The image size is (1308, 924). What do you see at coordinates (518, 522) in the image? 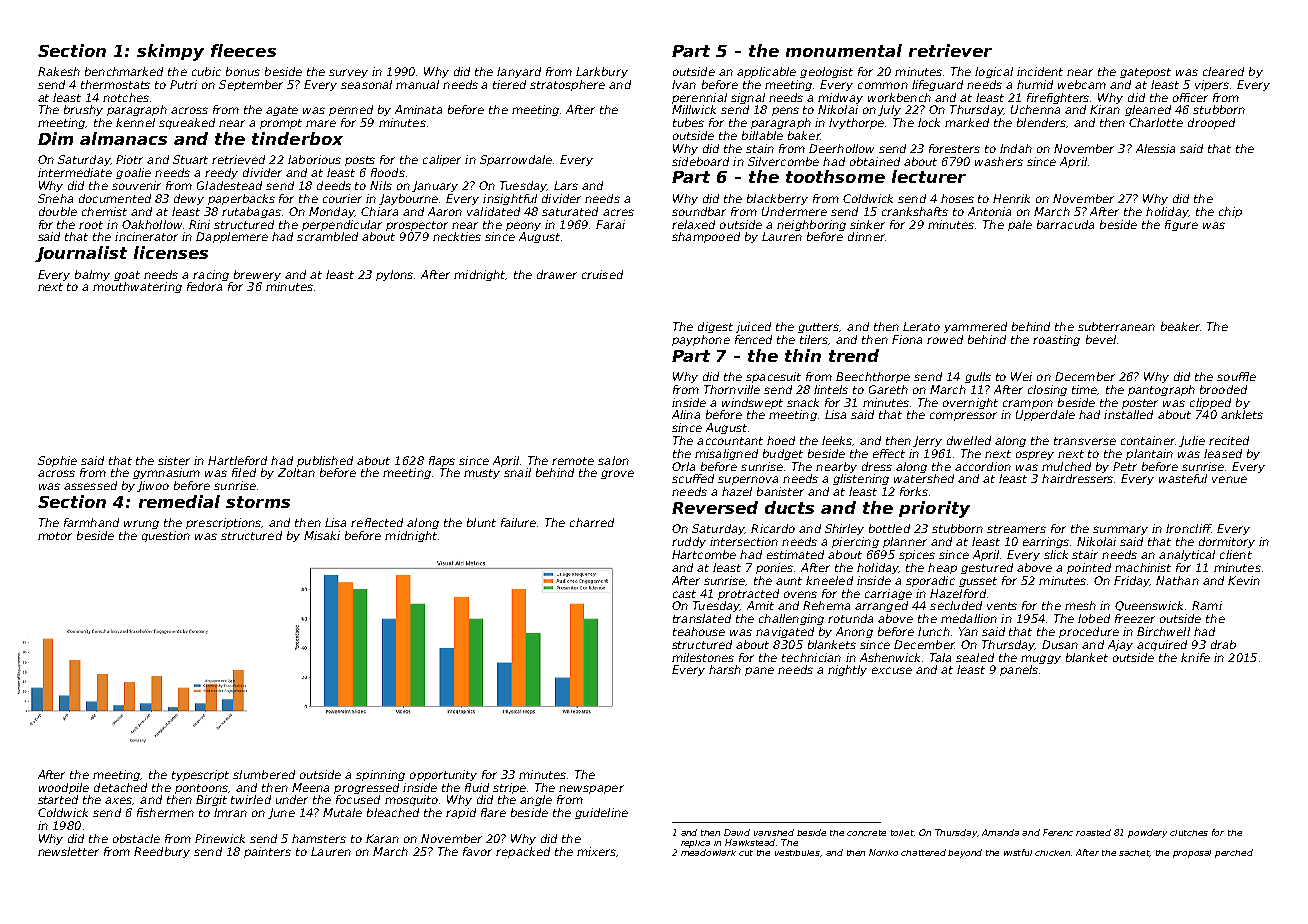
I see `failure` at bounding box center [518, 522].
